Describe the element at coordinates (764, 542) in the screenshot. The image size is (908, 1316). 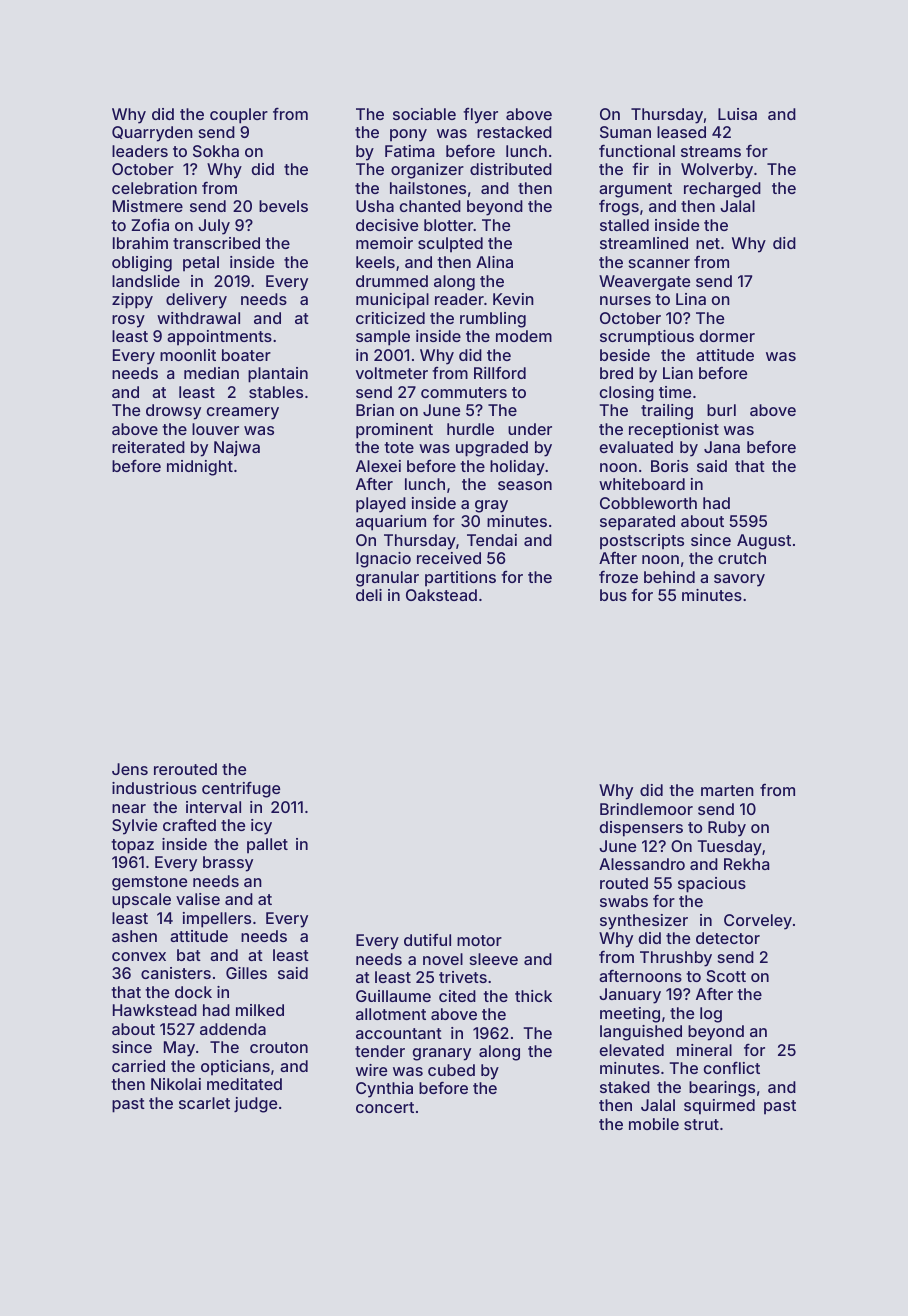
I see `August` at that location.
